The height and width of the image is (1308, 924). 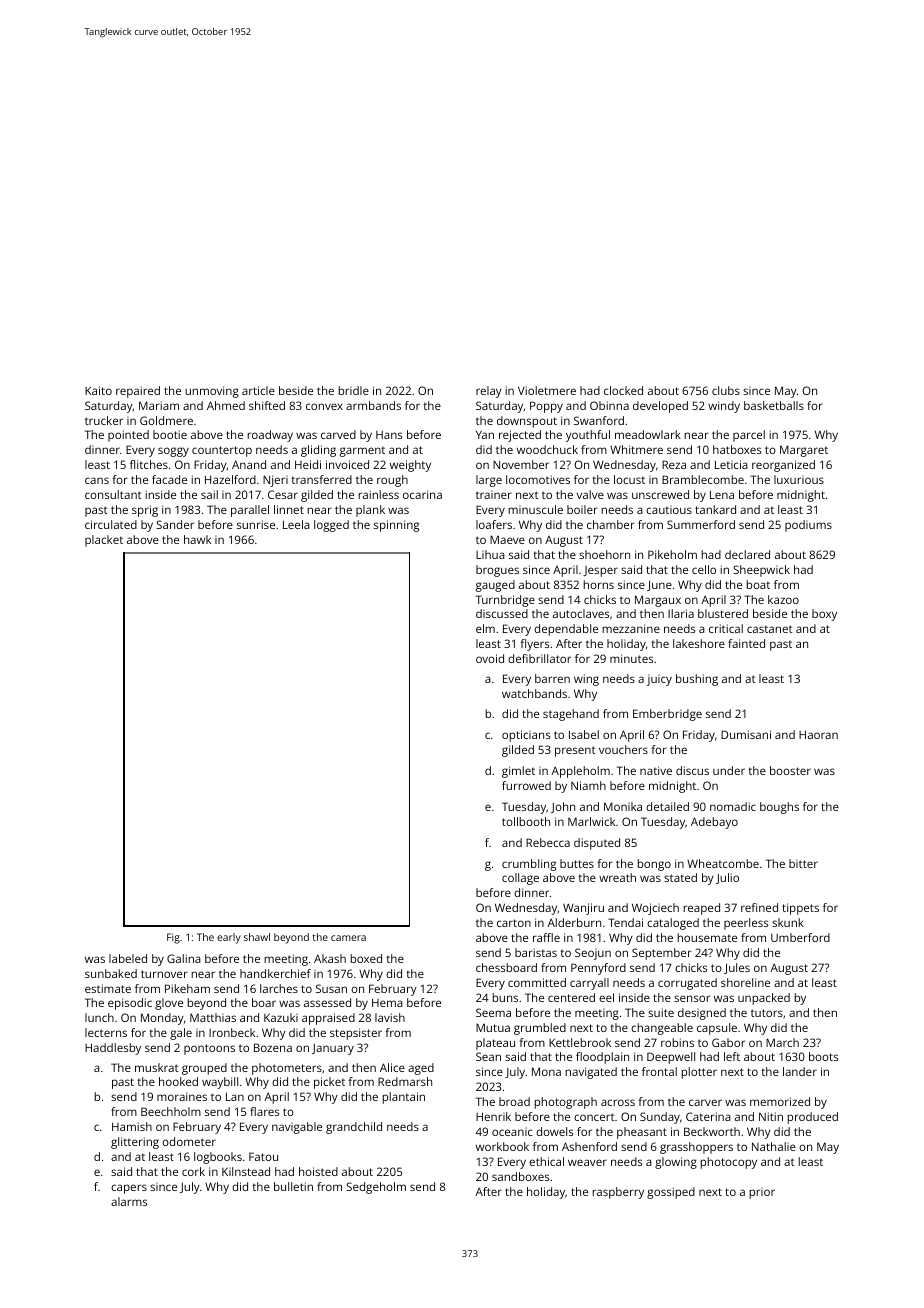 I want to click on watchbands, so click(x=534, y=693).
